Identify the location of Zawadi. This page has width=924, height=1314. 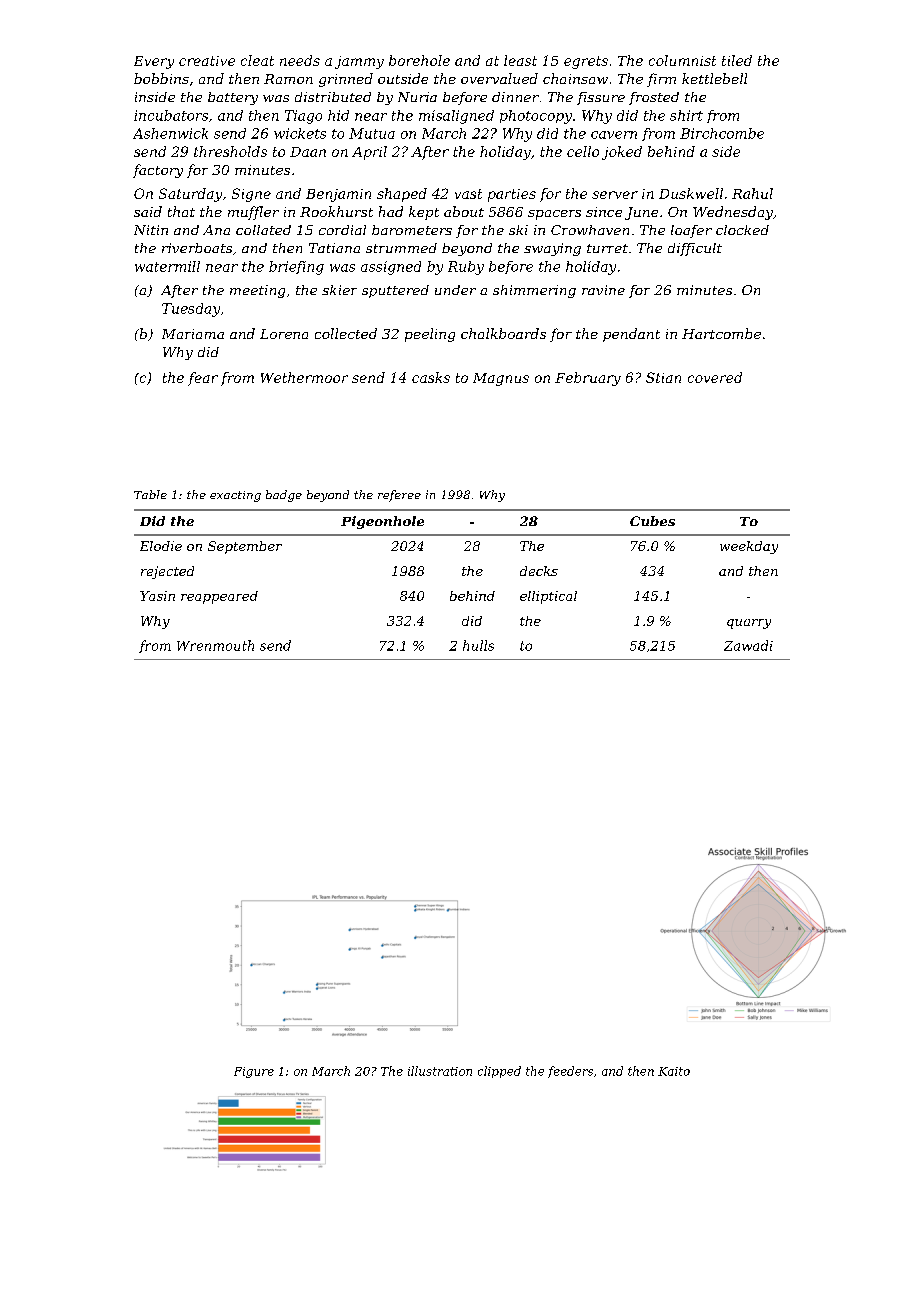
(748, 645).
